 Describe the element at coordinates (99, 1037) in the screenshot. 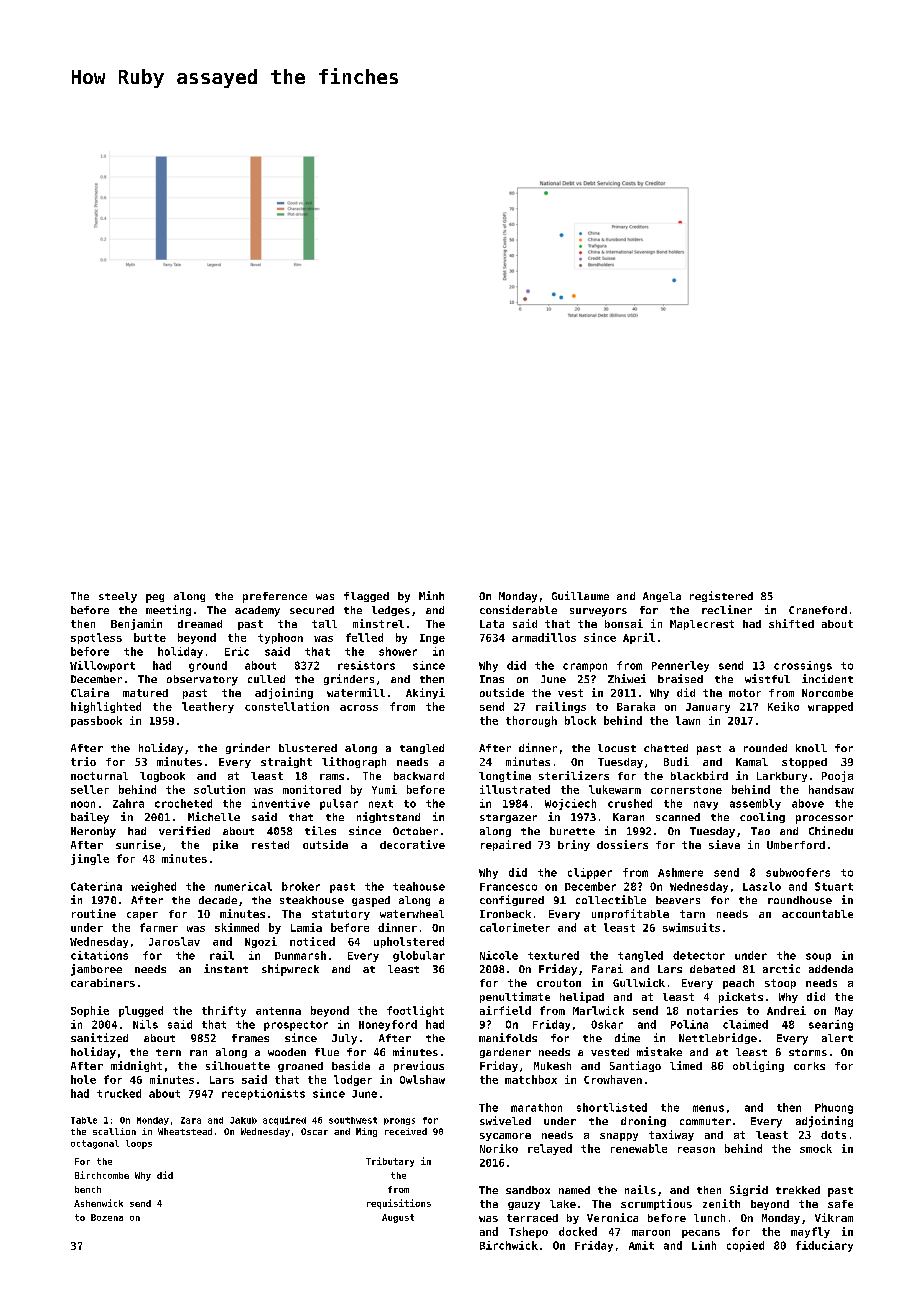

I see `sanitized` at that location.
